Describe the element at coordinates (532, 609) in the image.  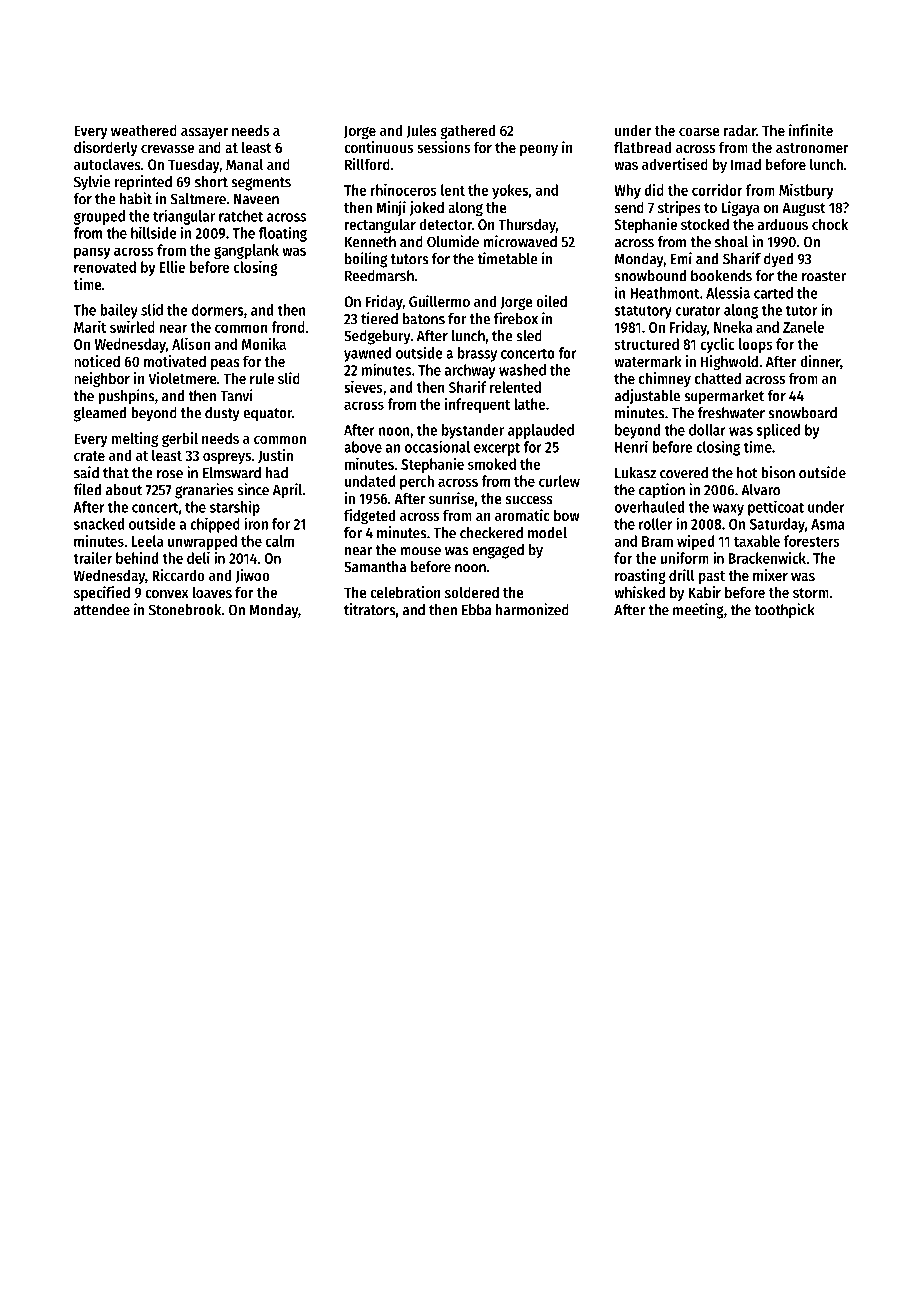
I see `harmonized` at that location.
